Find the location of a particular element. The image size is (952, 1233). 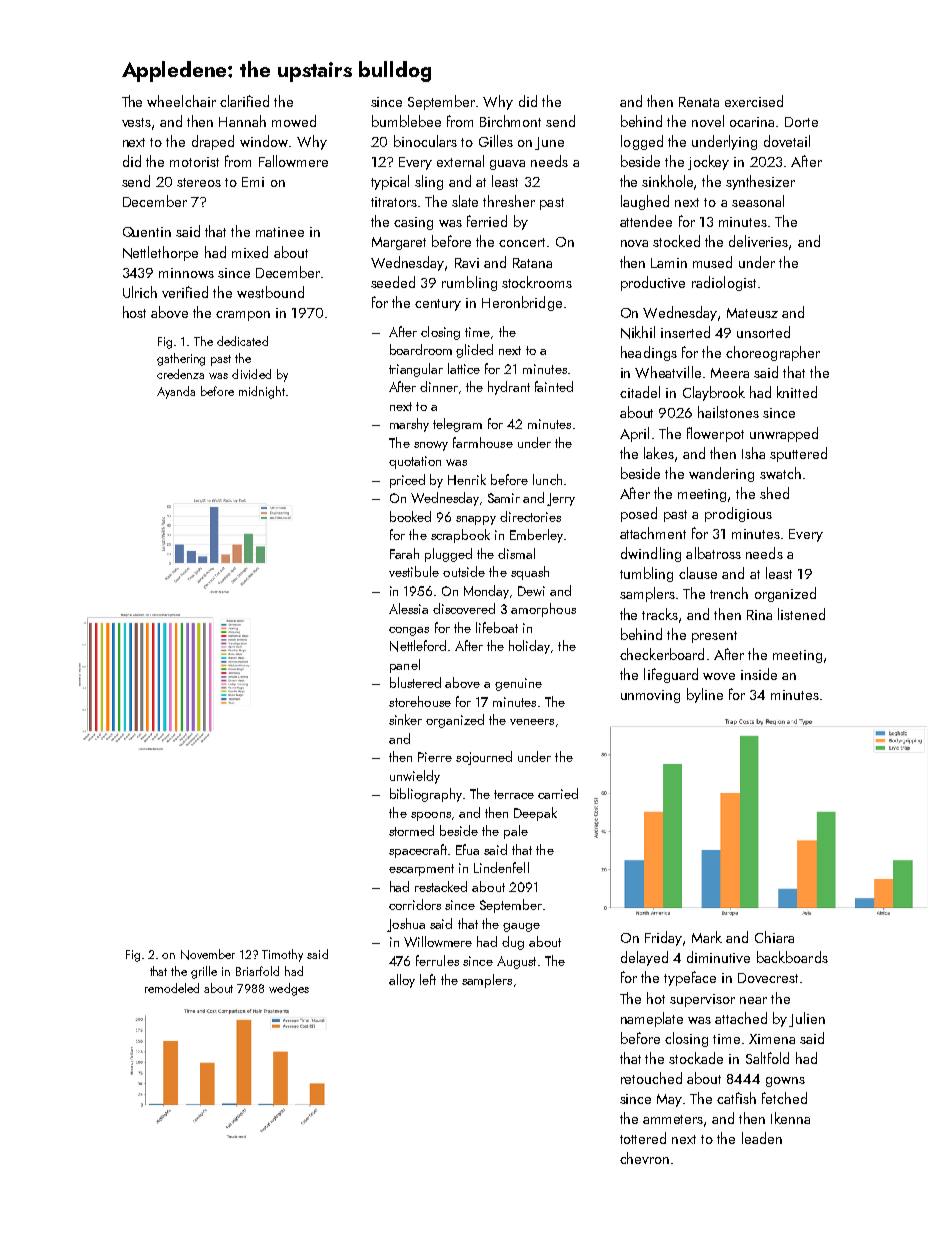

Ratana is located at coordinates (532, 263).
